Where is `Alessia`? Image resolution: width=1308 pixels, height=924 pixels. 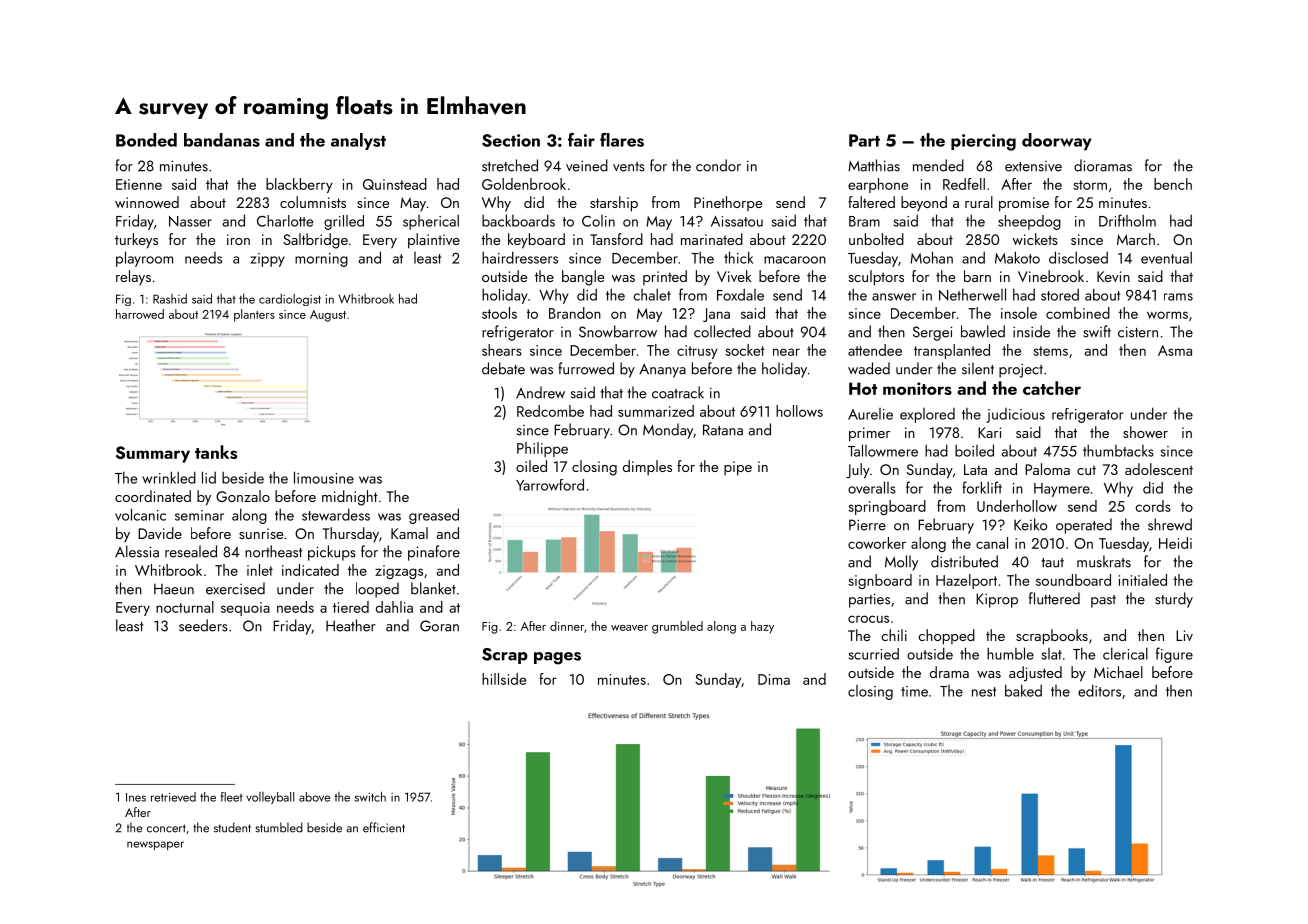
Alessia is located at coordinates (137, 551).
